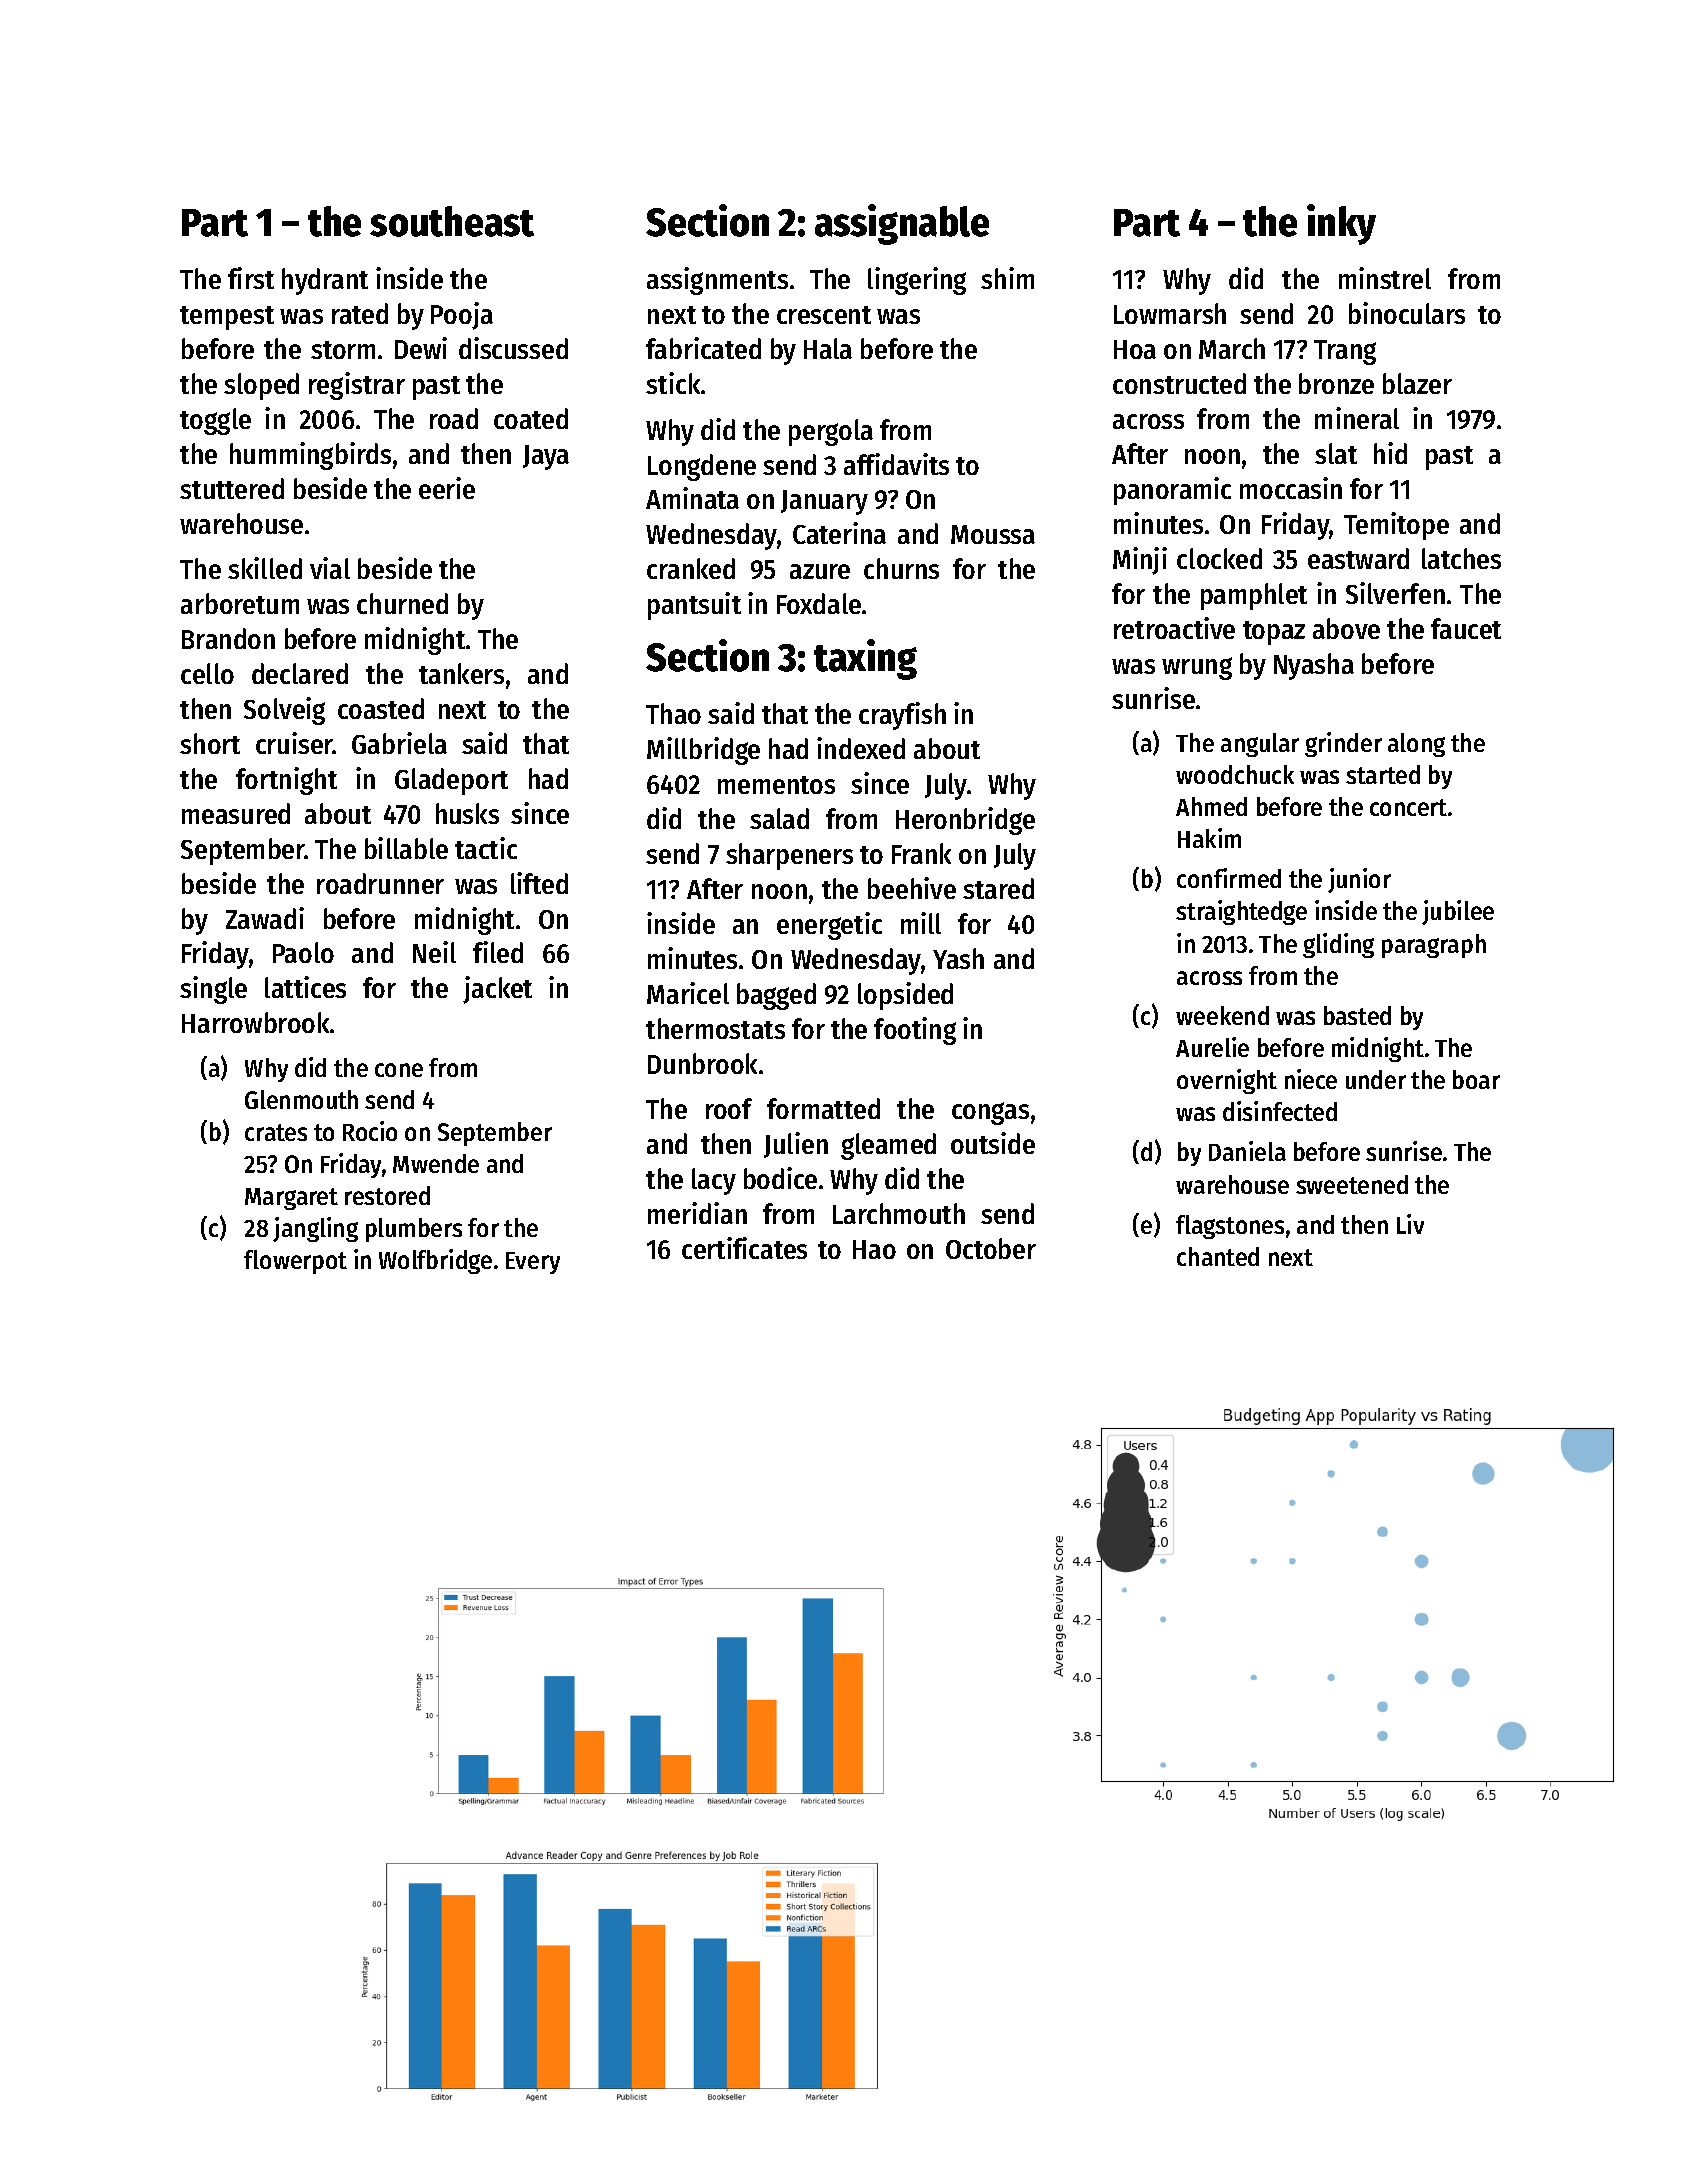 Image resolution: width=1683 pixels, height=2178 pixels. I want to click on Wolfbridge, so click(435, 1261).
